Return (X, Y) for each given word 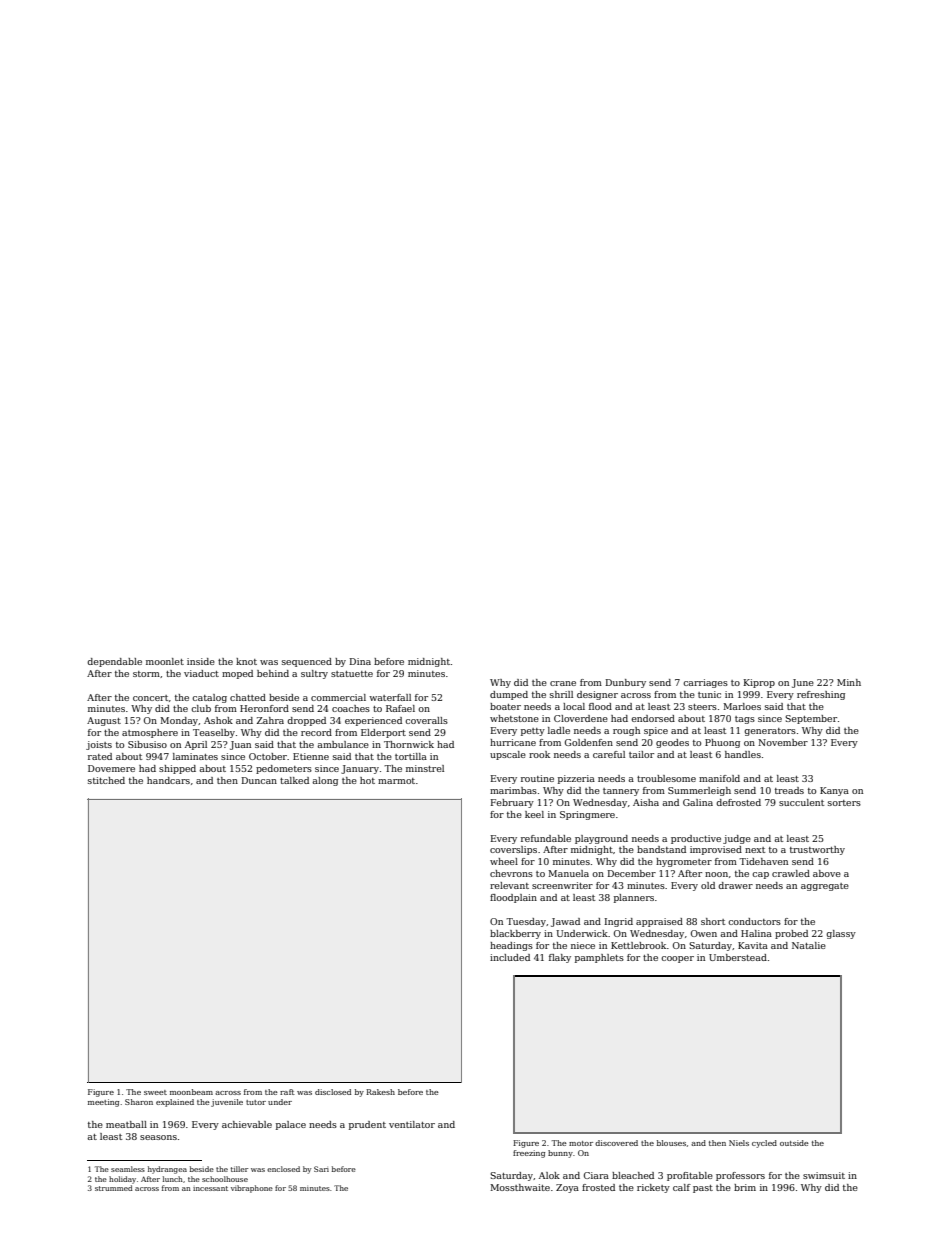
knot (246, 661)
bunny (560, 1154)
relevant (509, 885)
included (510, 957)
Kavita (753, 945)
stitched (106, 780)
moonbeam (191, 1092)
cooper (677, 959)
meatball (126, 1124)
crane (563, 683)
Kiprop (759, 683)
